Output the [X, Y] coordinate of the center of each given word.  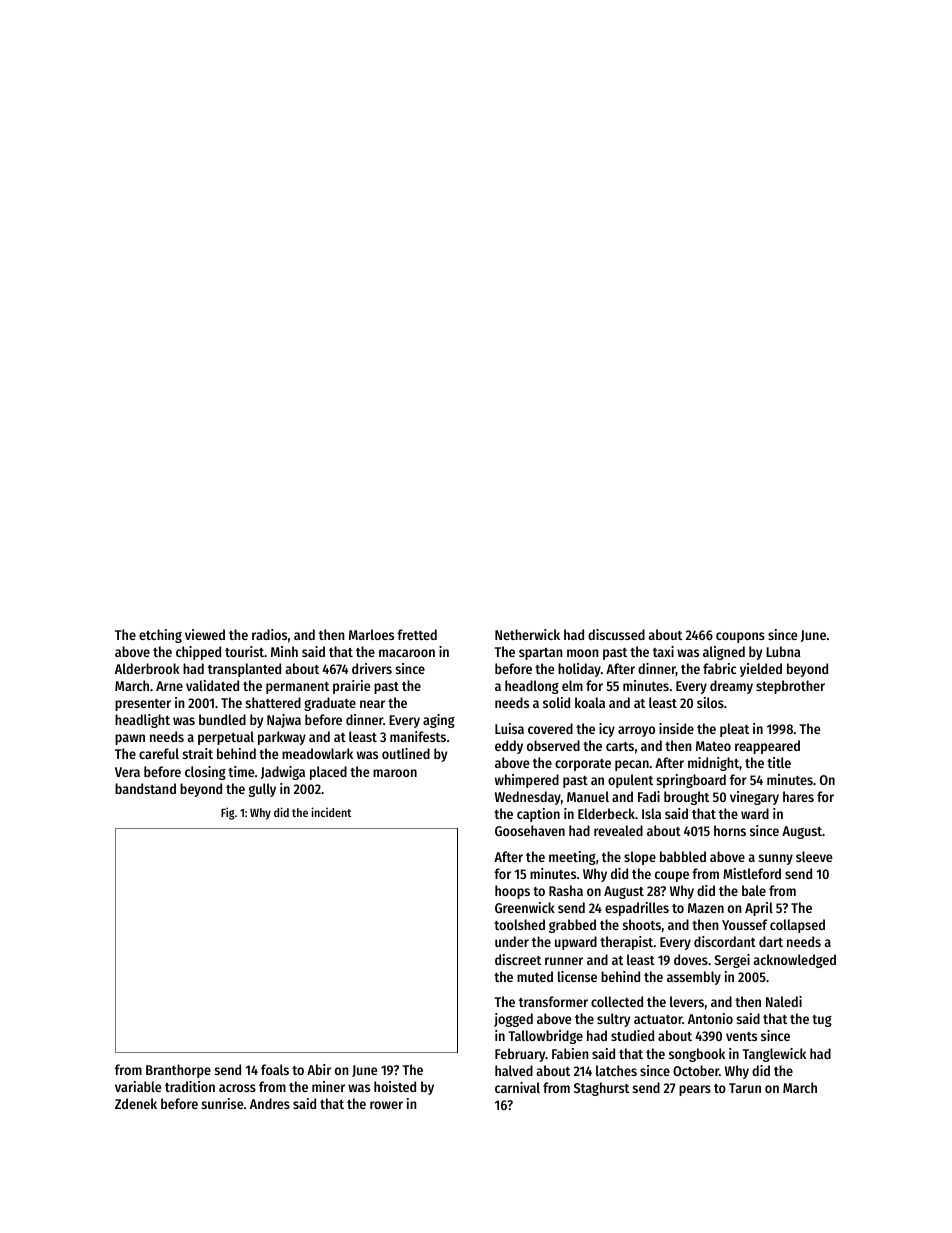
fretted [417, 634]
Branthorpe [178, 1071]
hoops [512, 892]
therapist [626, 943]
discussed [616, 634]
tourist [244, 651]
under [512, 941]
